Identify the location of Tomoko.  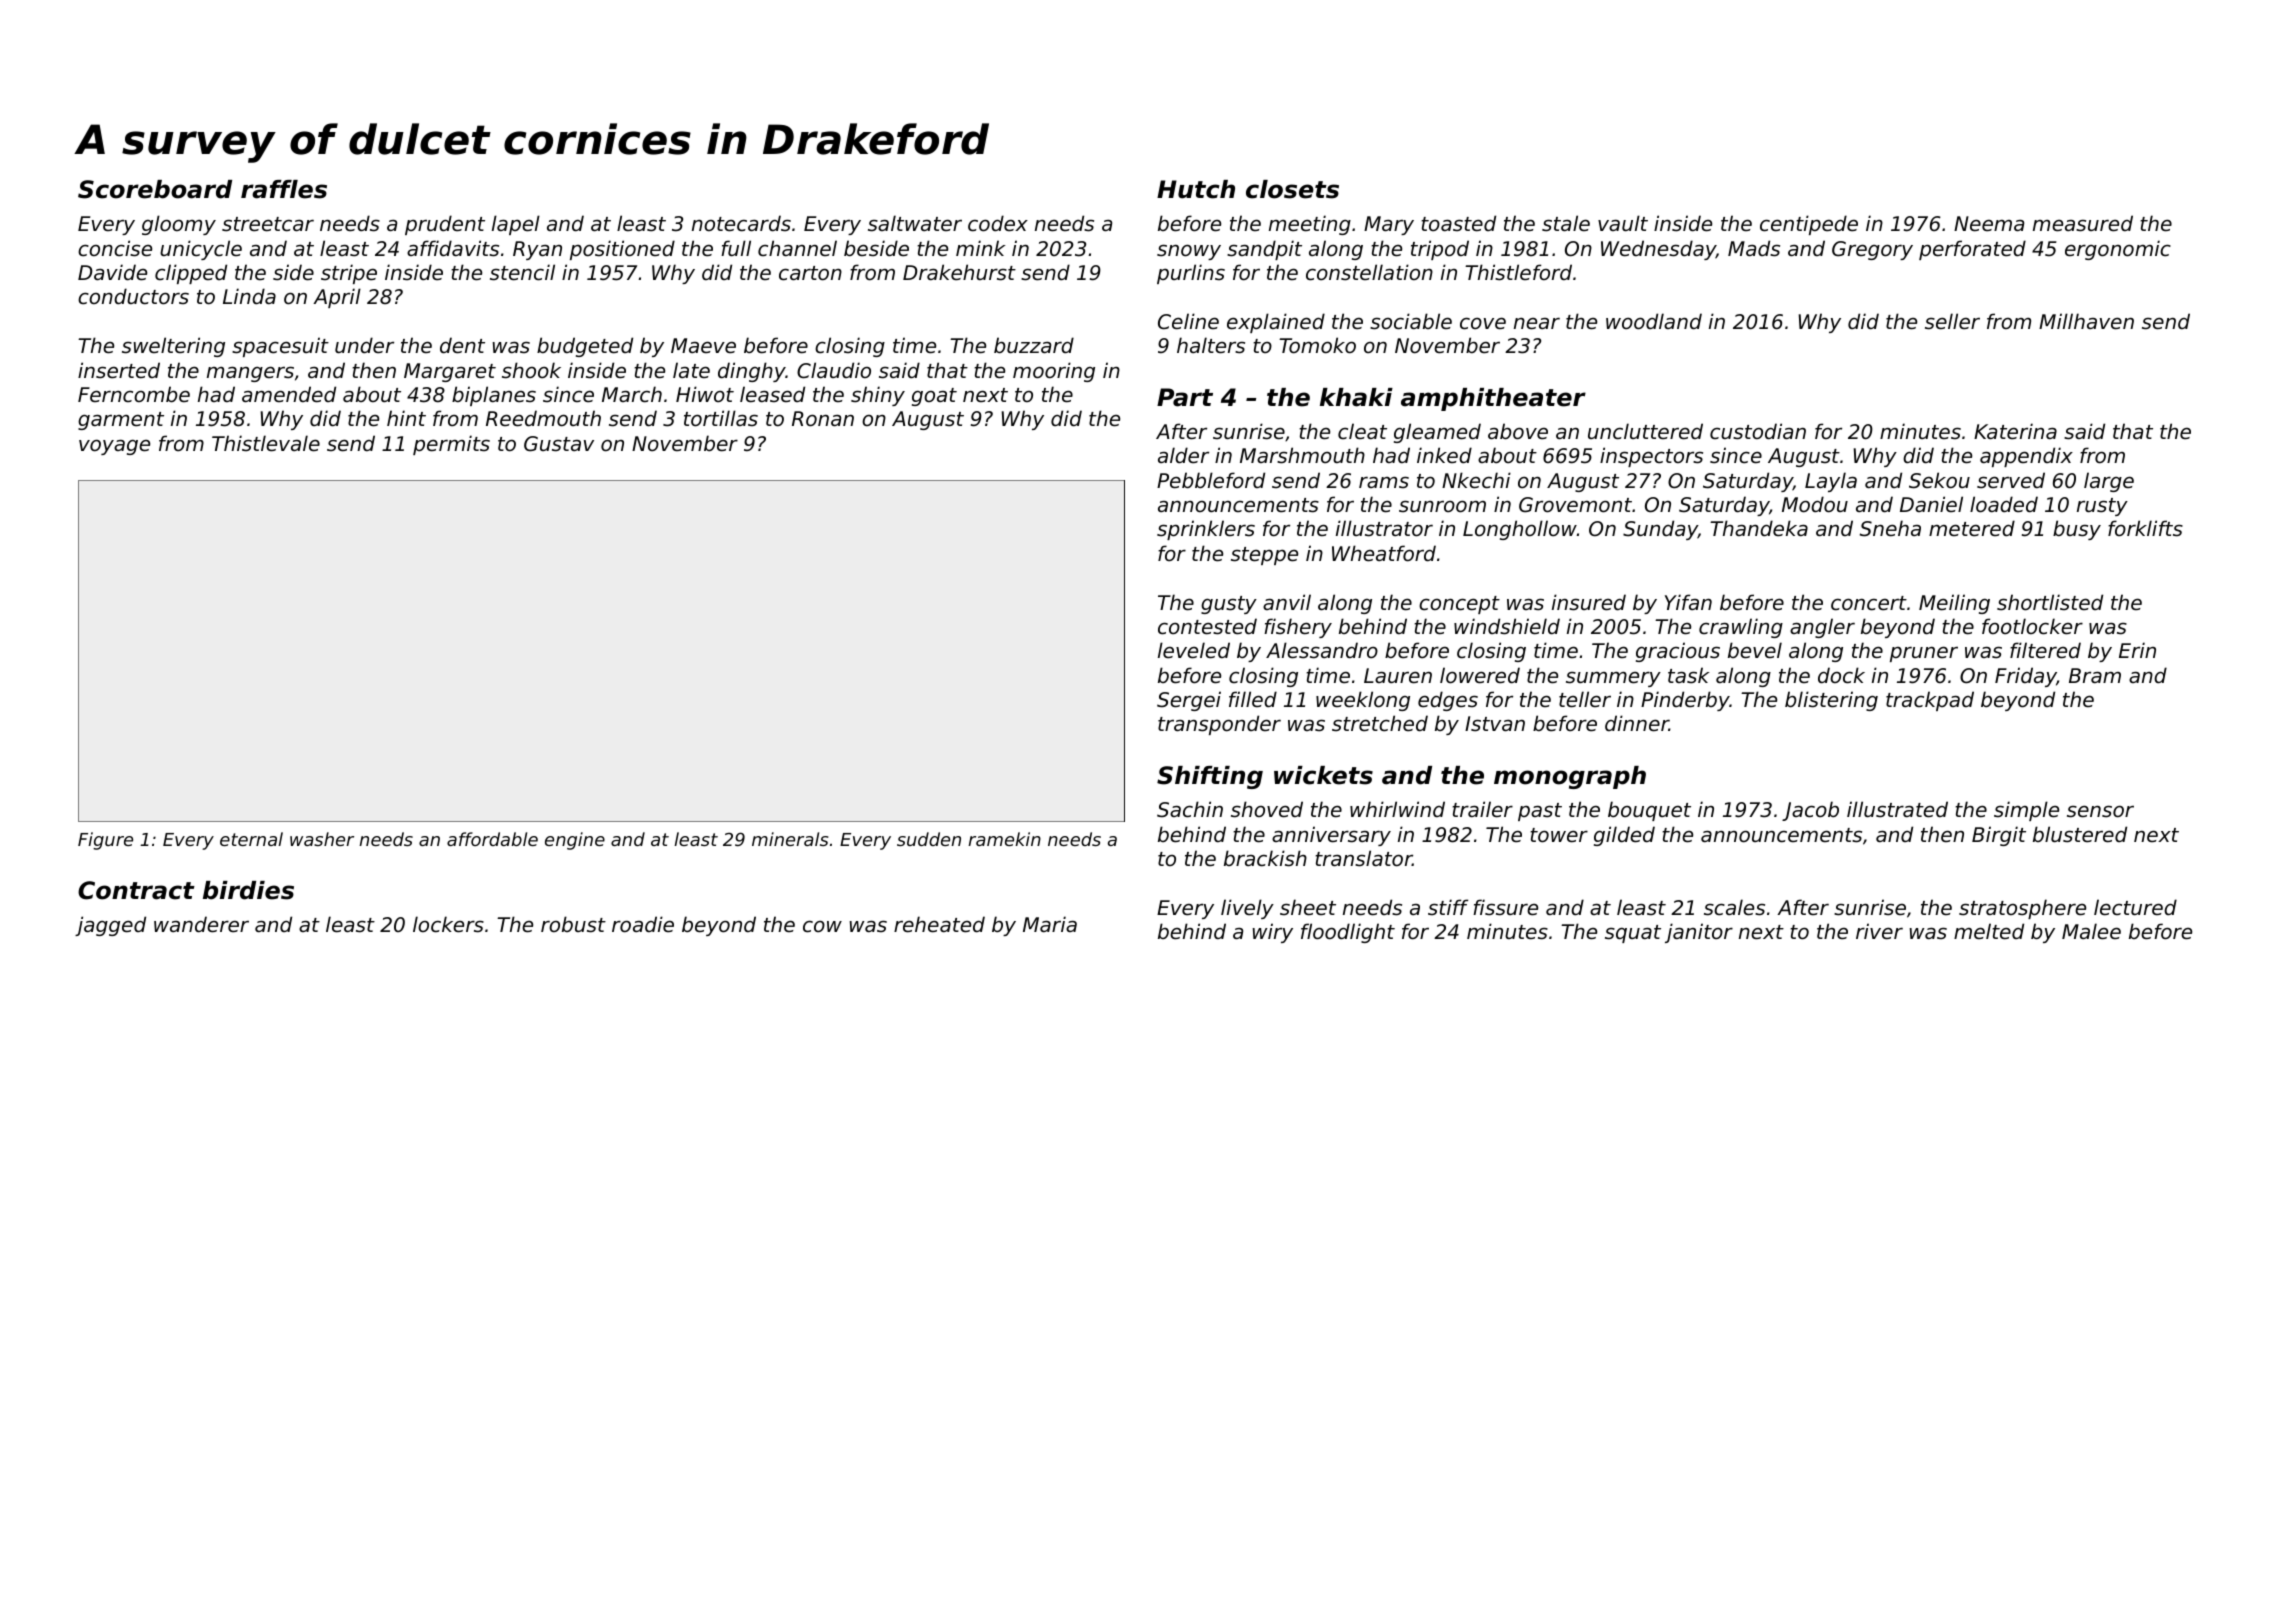
(1317, 345).
